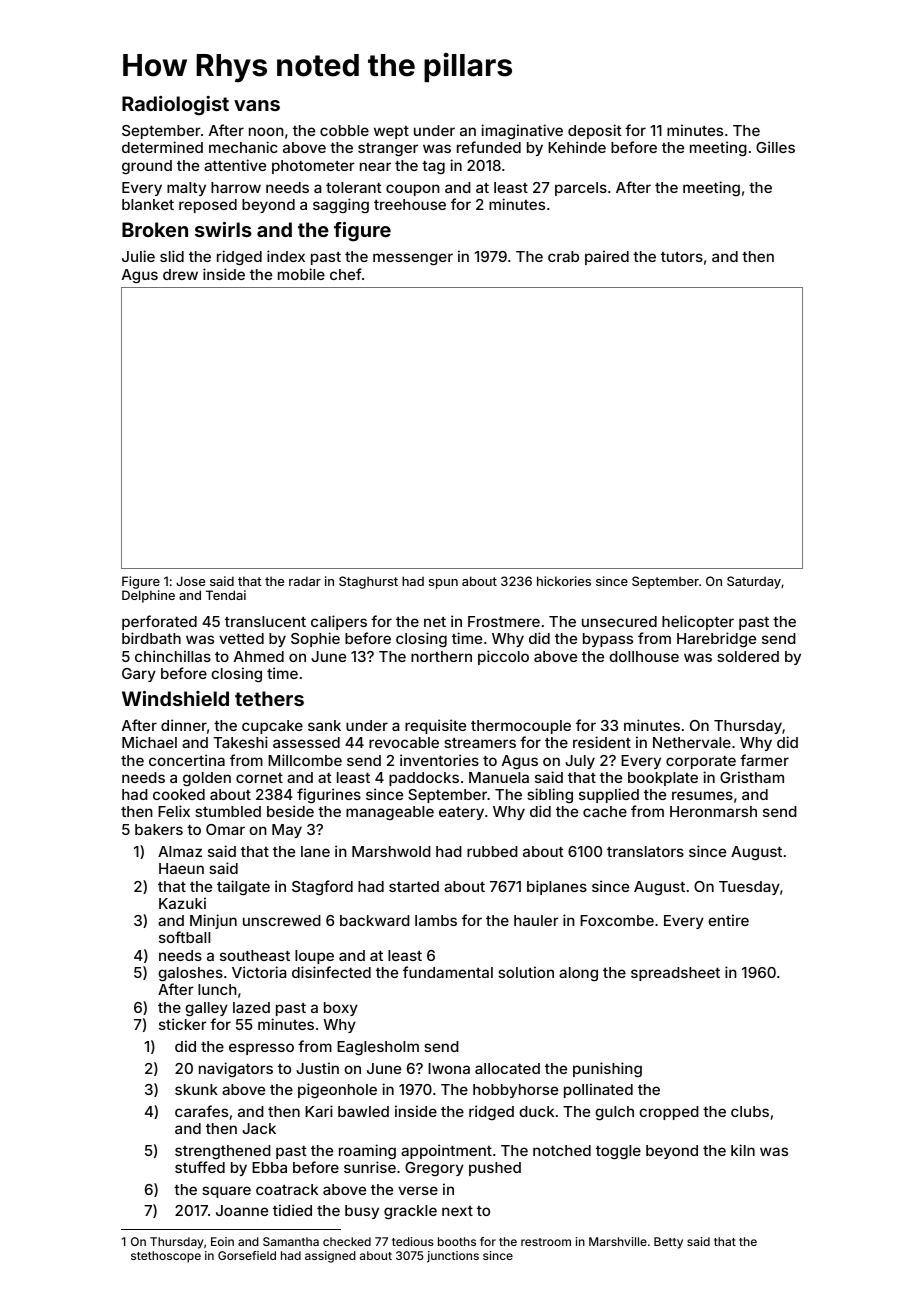 Image resolution: width=924 pixels, height=1308 pixels. I want to click on clubs, so click(750, 1111).
